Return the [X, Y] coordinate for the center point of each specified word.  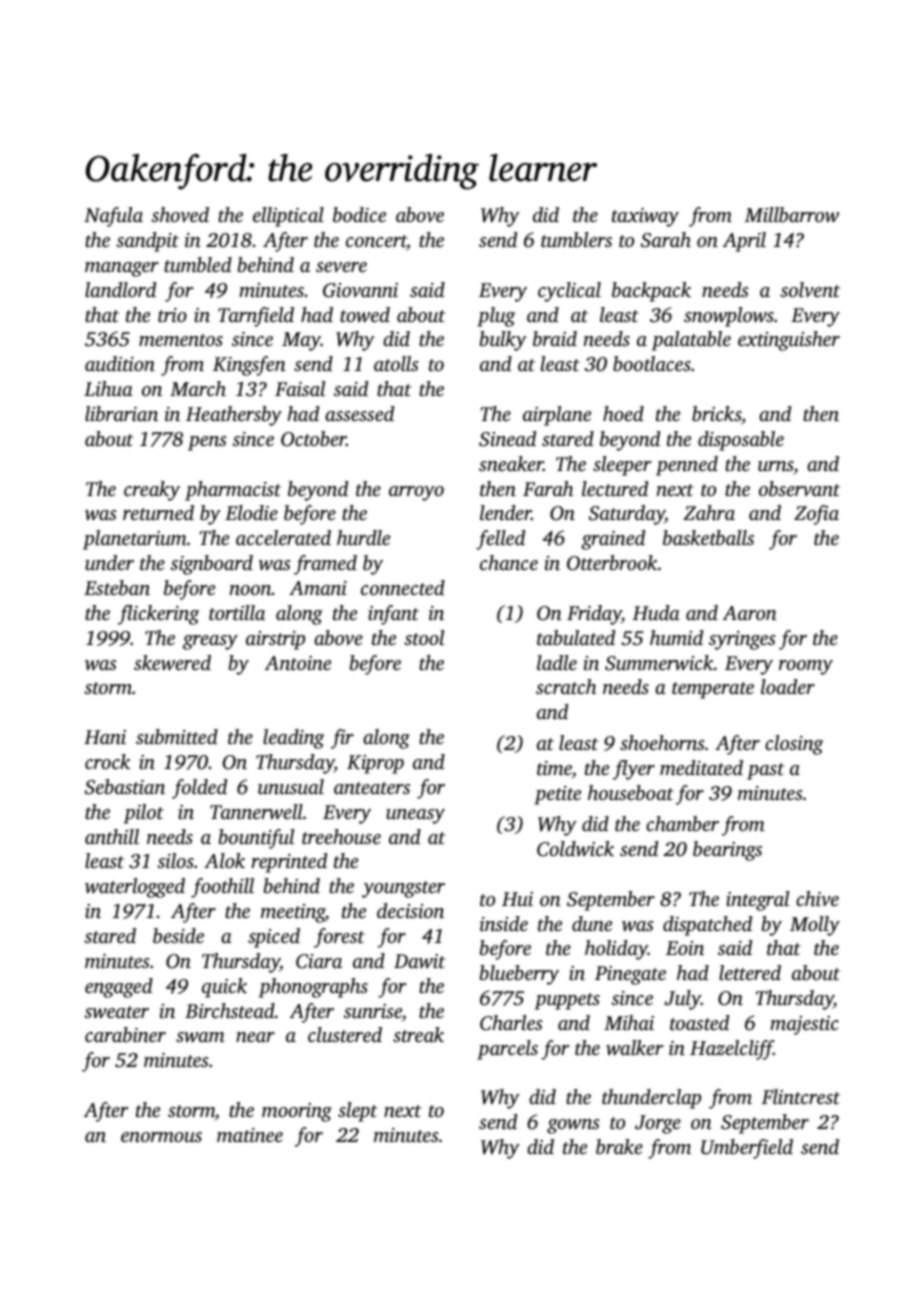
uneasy [415, 816]
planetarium [135, 540]
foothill [222, 888]
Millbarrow [792, 215]
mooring [297, 1112]
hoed [623, 413]
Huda [656, 612]
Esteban [117, 587]
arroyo [416, 493]
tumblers [576, 239]
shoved [180, 214]
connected [403, 587]
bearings [727, 851]
